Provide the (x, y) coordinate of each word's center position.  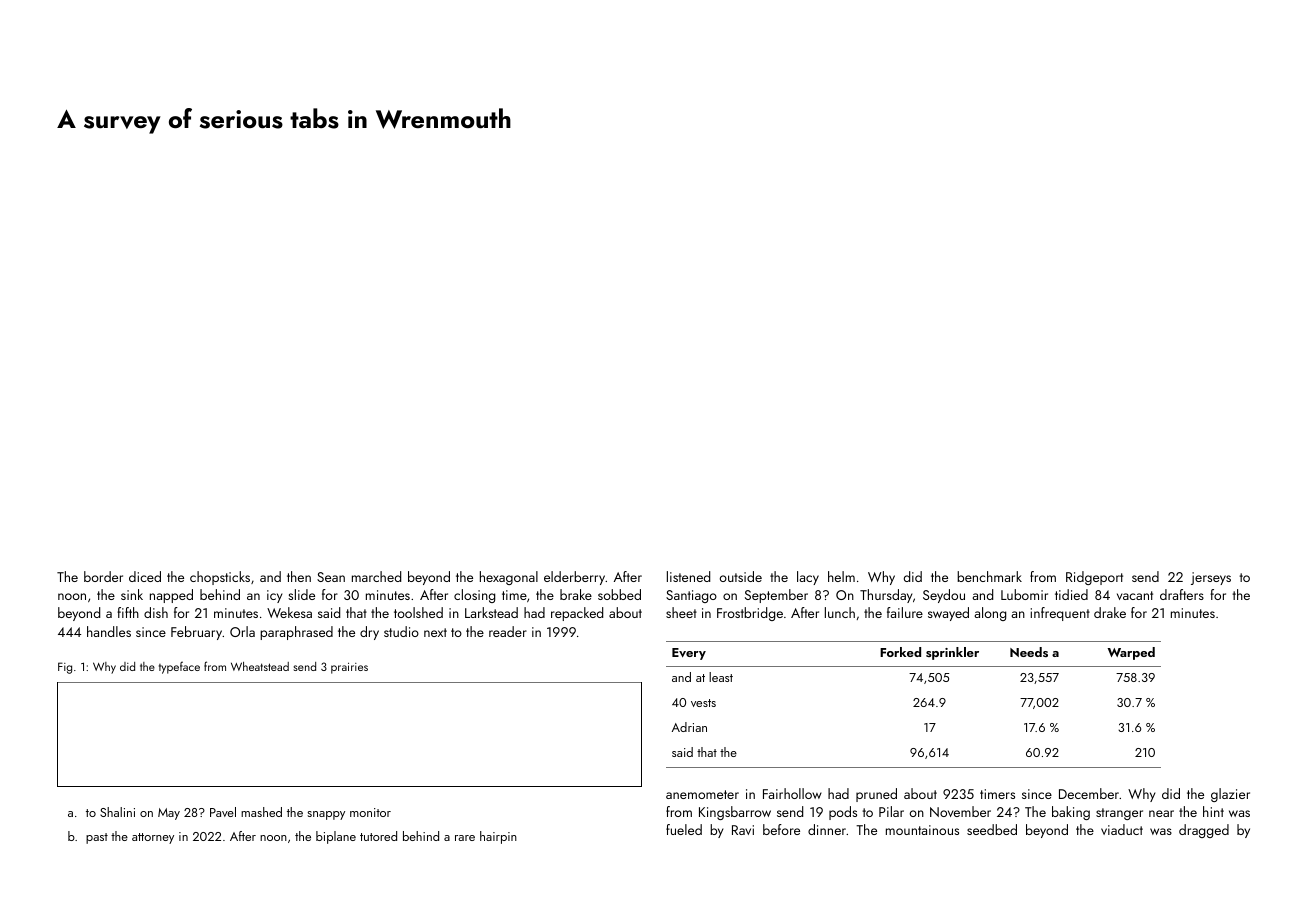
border (103, 576)
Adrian (689, 727)
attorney (153, 838)
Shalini (117, 812)
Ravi (743, 830)
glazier (1230, 795)
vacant (1135, 595)
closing (474, 596)
